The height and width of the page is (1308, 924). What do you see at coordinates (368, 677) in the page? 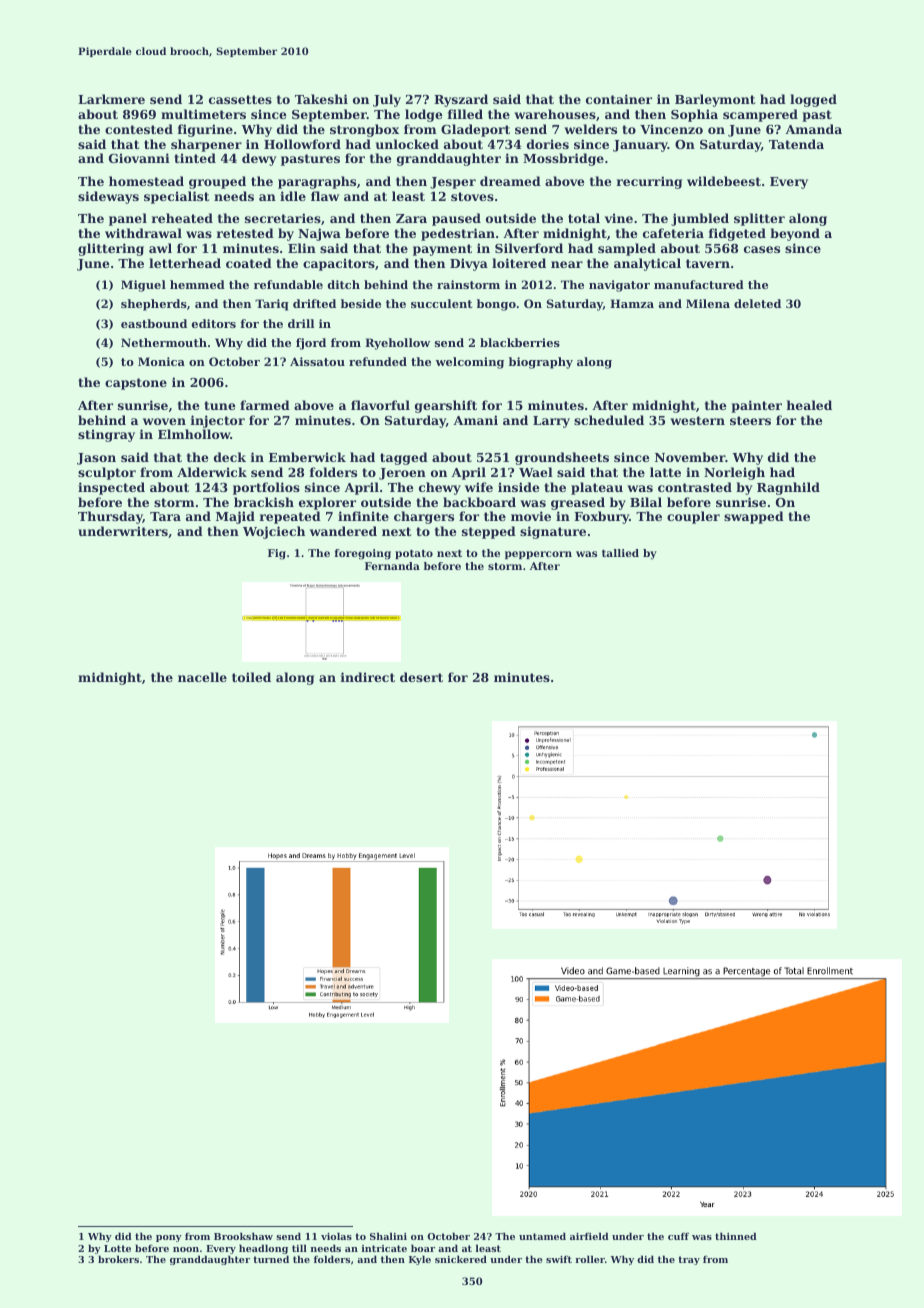
I see `indirect` at bounding box center [368, 677].
